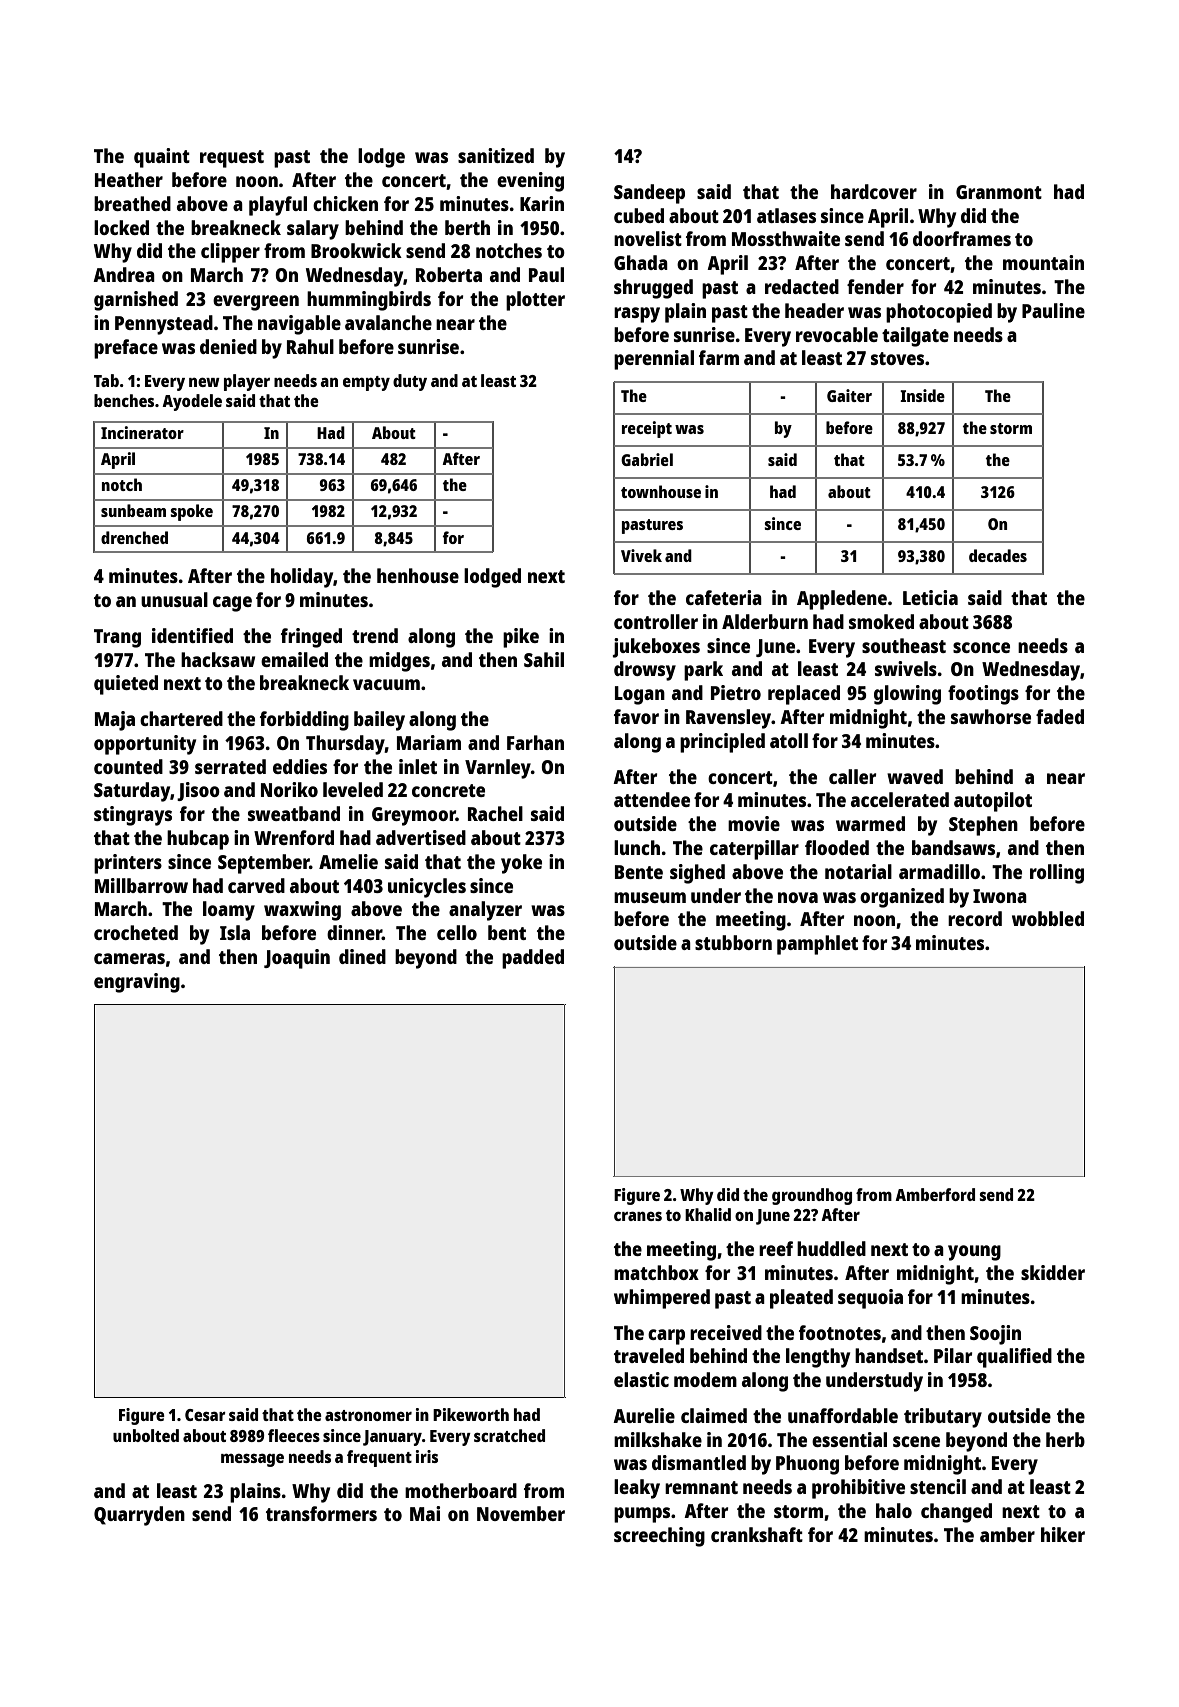 The image size is (1179, 1707). What do you see at coordinates (662, 1299) in the image?
I see `whimpered` at bounding box center [662, 1299].
